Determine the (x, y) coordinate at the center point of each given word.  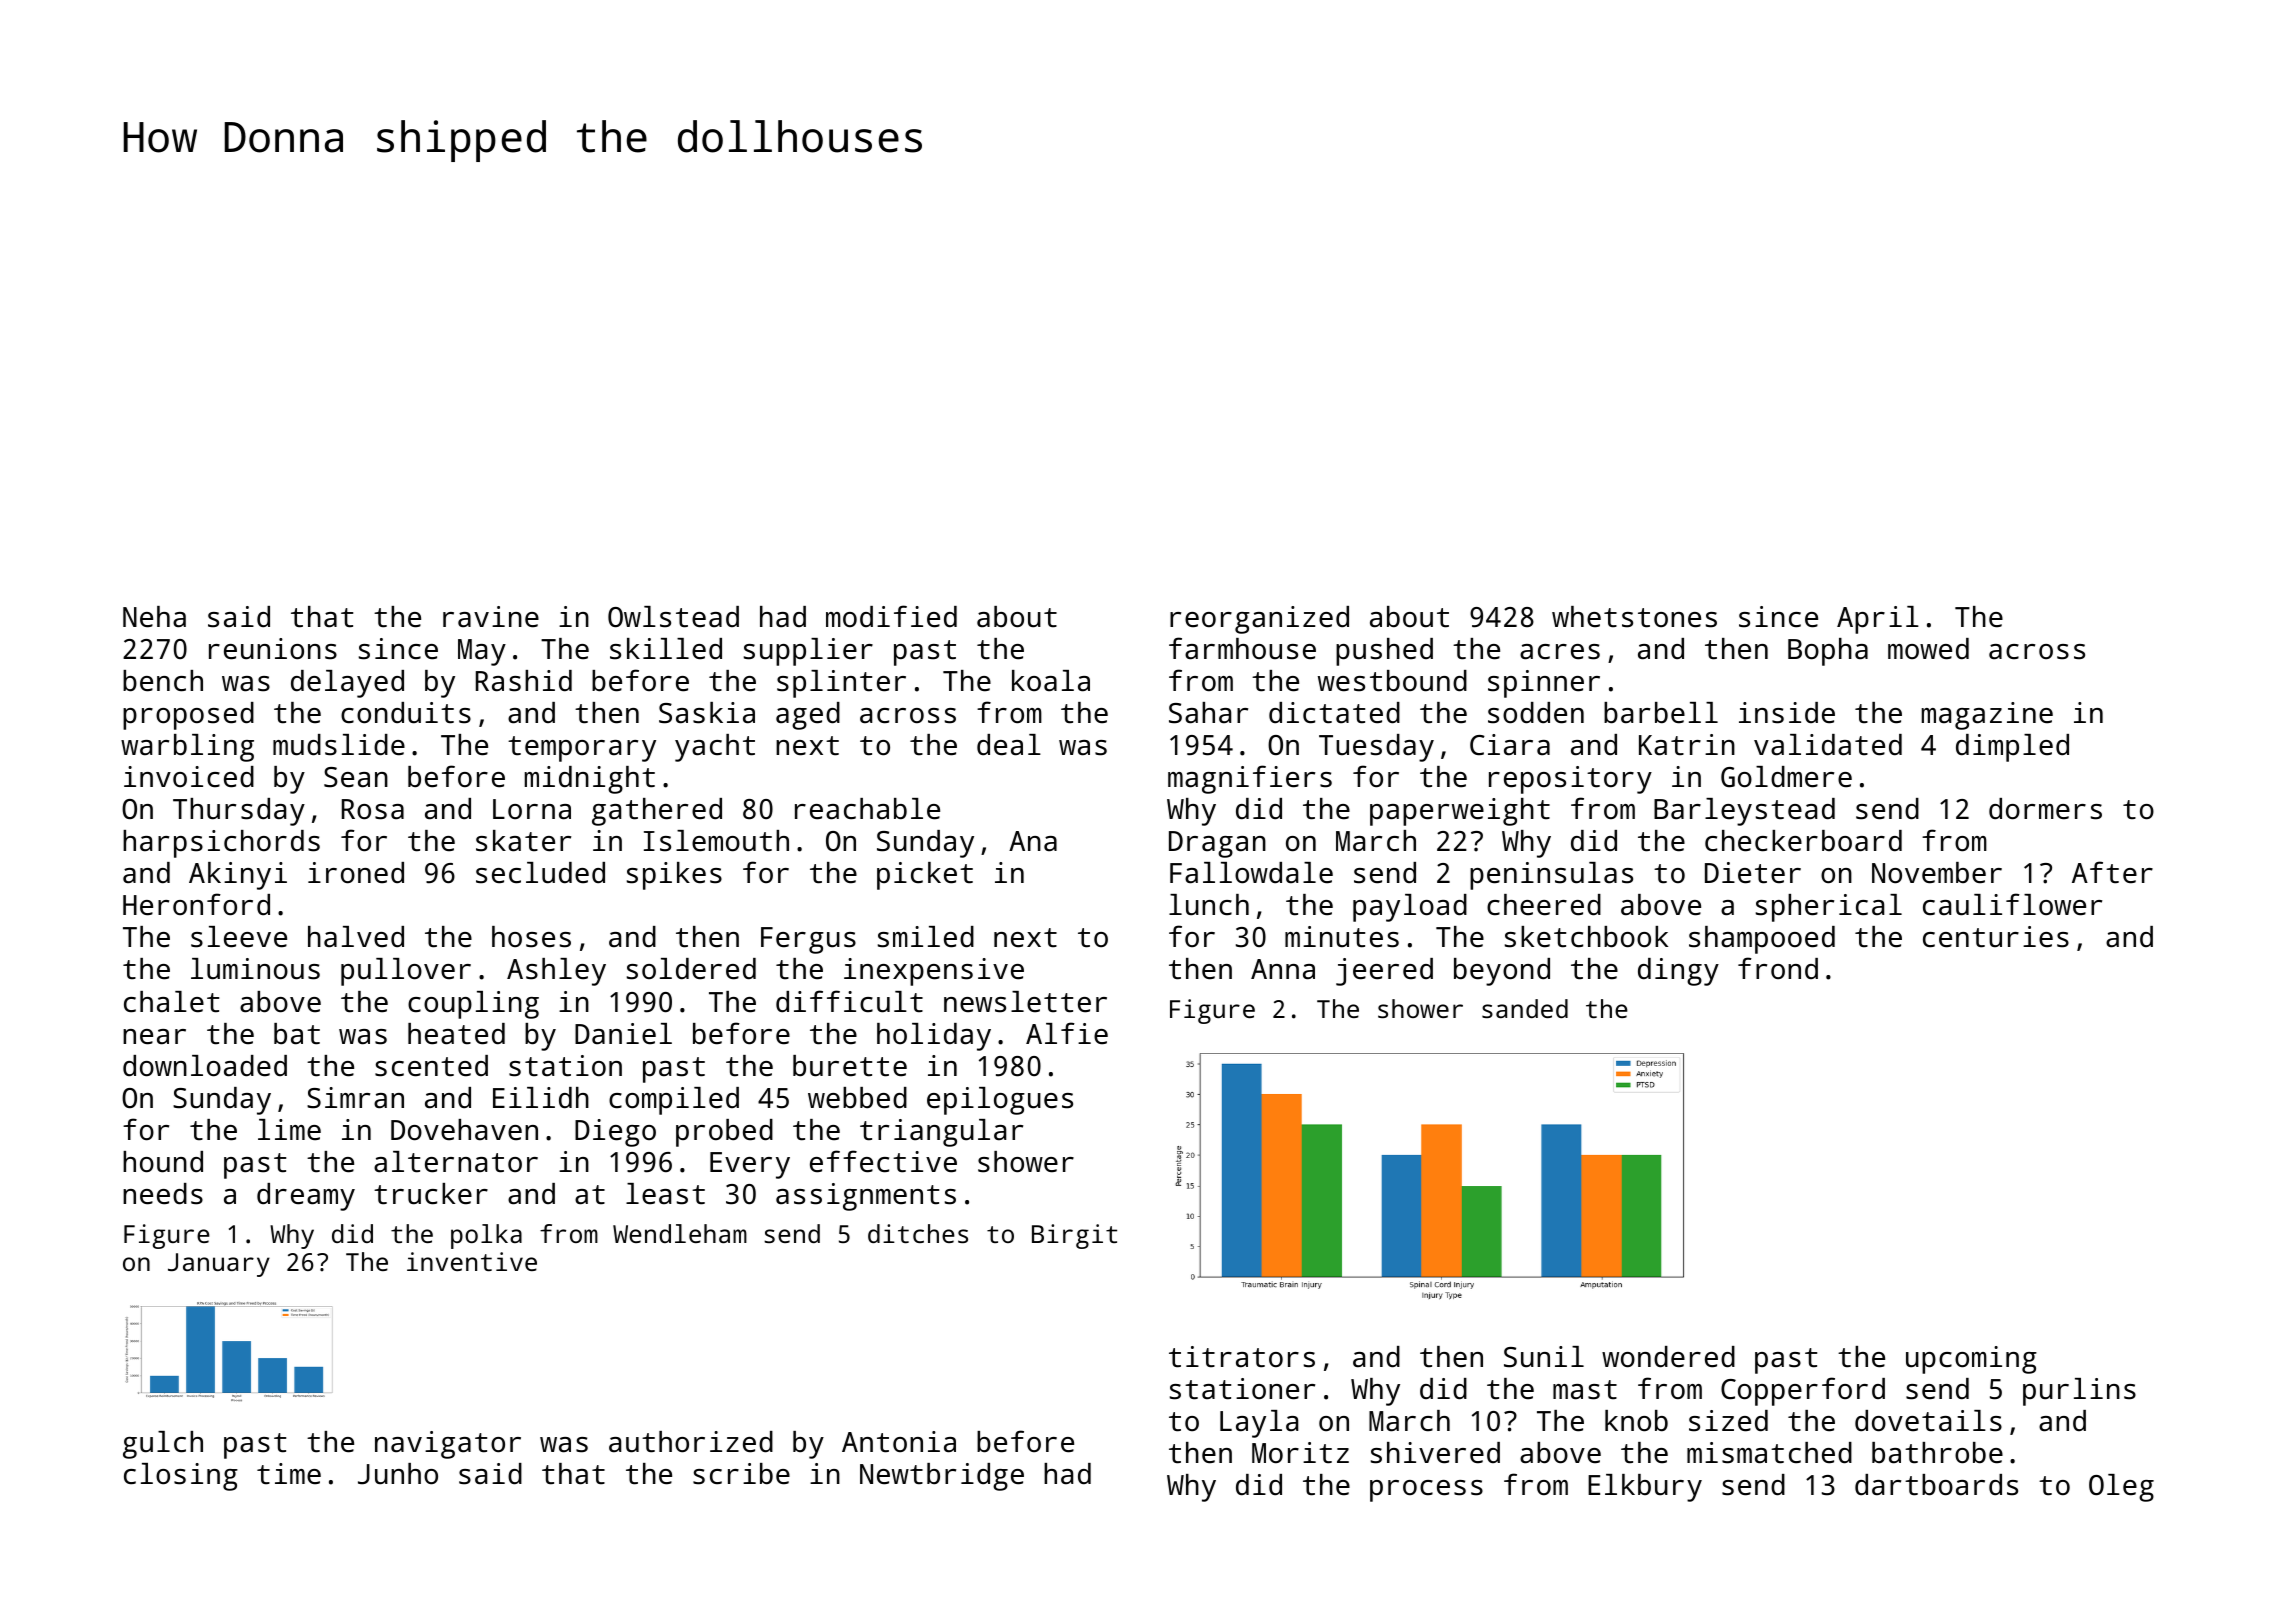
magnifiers (1250, 779)
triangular (941, 1133)
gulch (163, 1445)
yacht (715, 748)
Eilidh (541, 1098)
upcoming (1971, 1360)
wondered (1668, 1357)
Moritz (1300, 1453)
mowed (1928, 649)
